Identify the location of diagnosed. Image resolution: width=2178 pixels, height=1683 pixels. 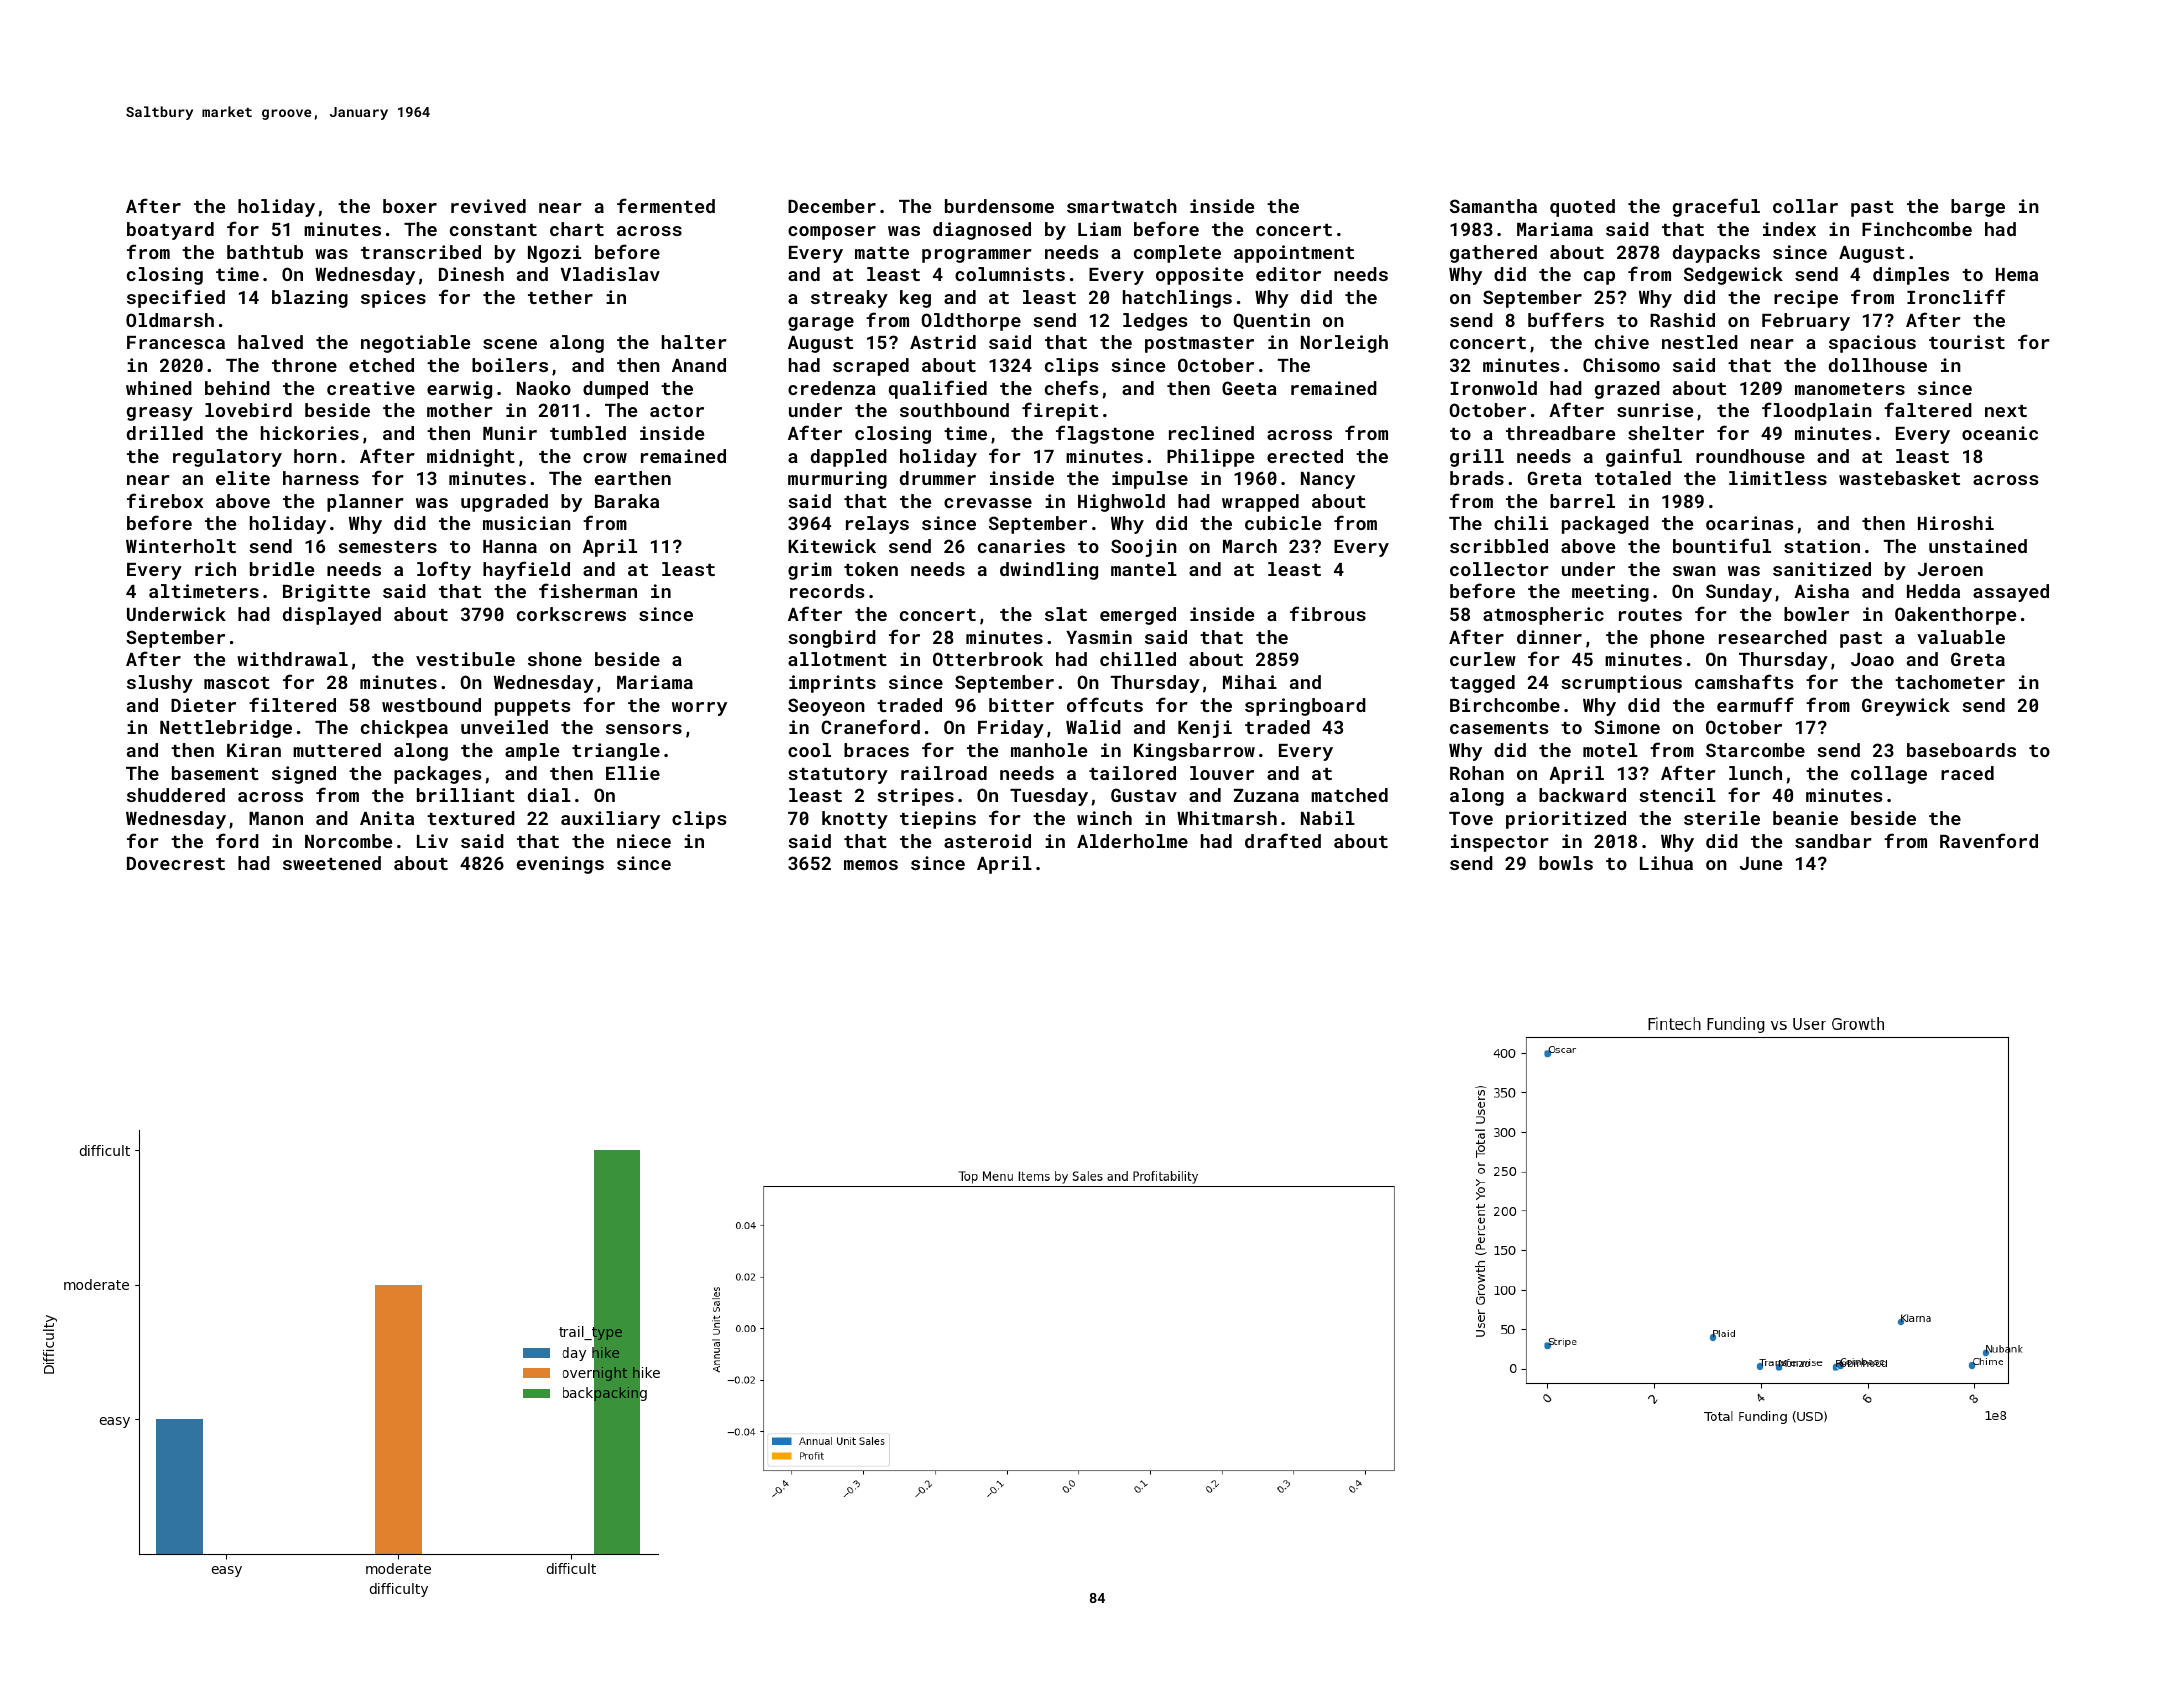
(982, 231).
